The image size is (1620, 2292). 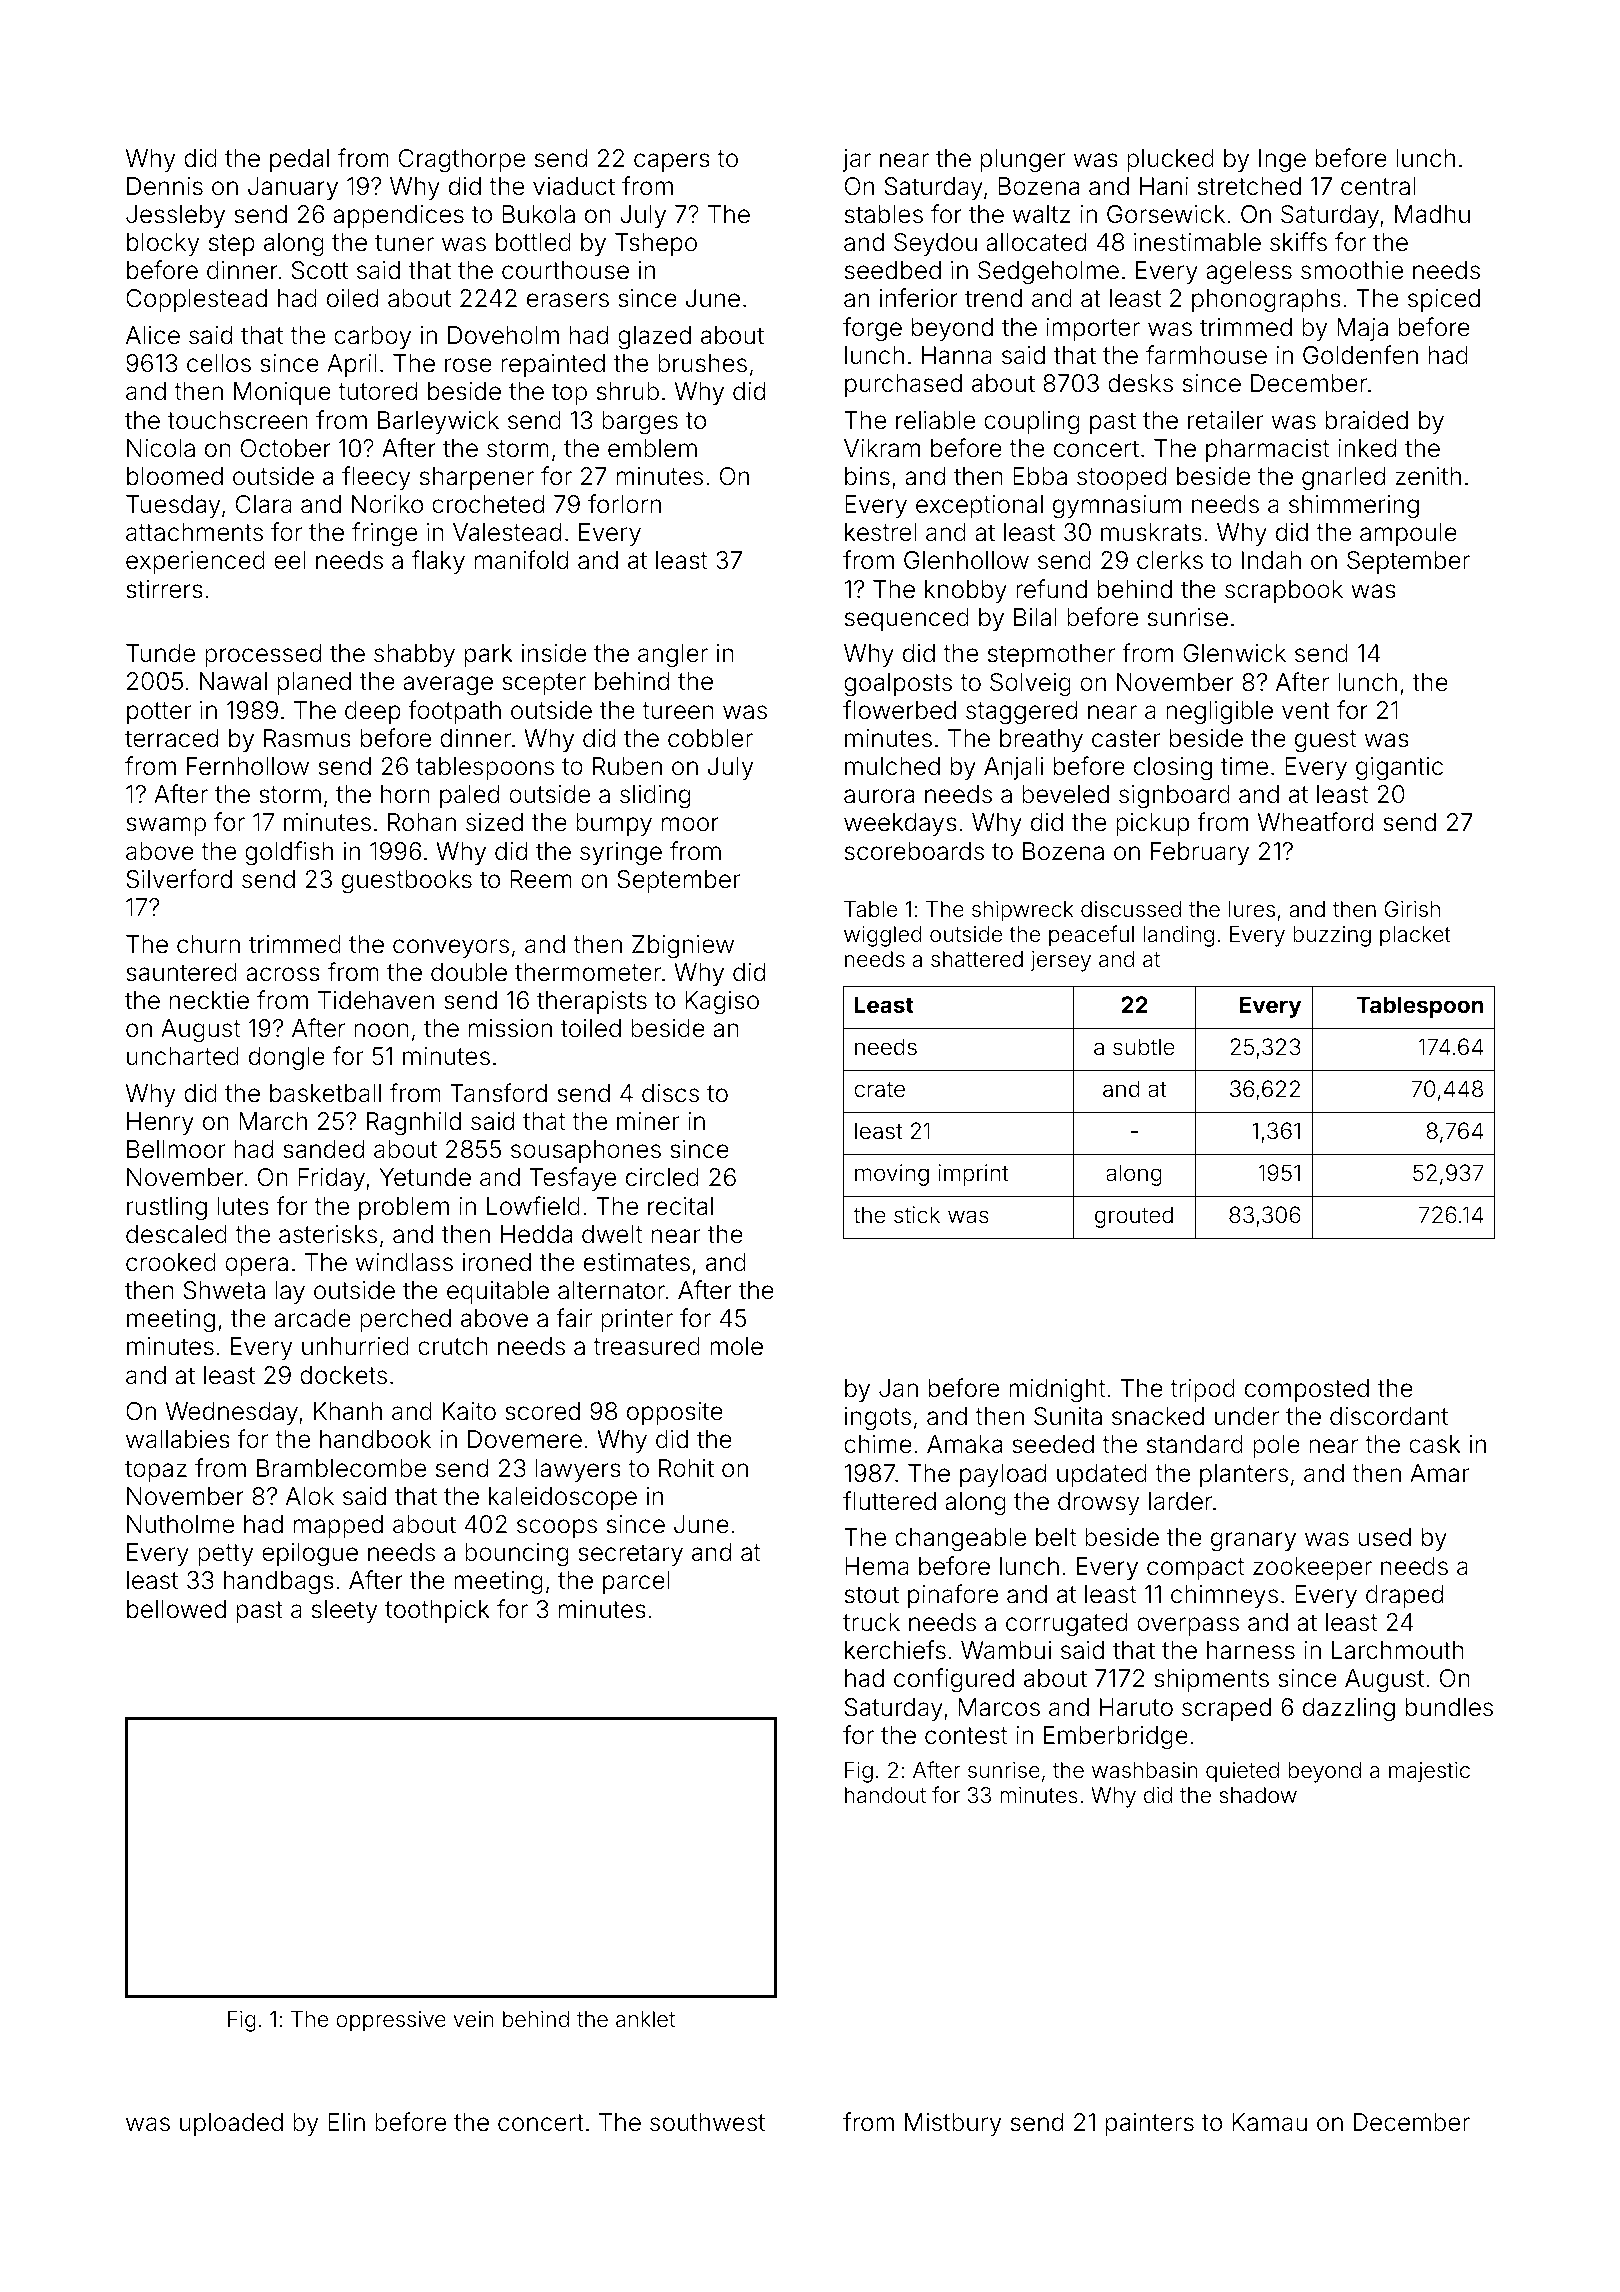 I want to click on deep, so click(x=373, y=712).
